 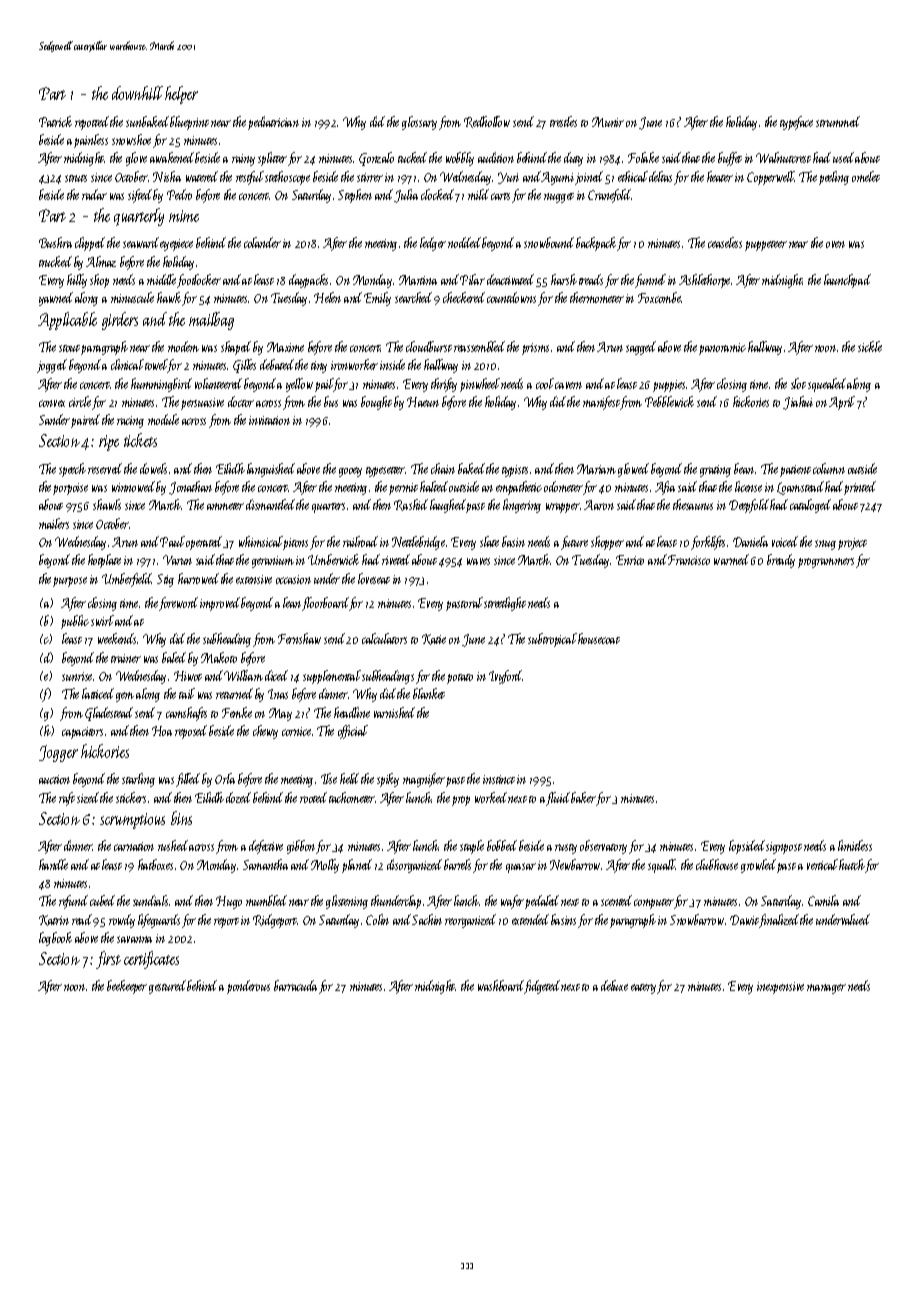 I want to click on nugget, so click(x=559, y=198).
